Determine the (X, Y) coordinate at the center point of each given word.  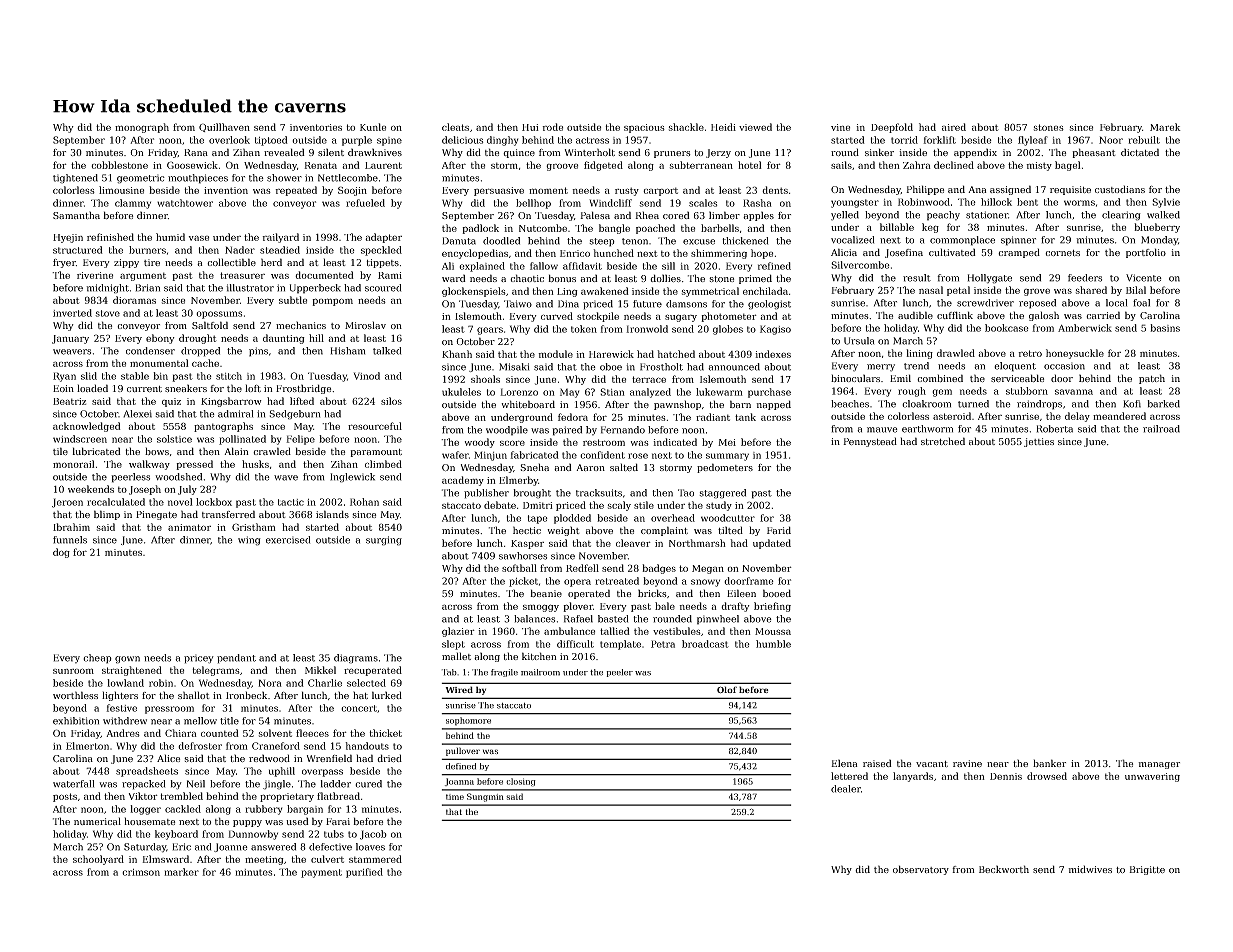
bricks (652, 593)
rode (552, 127)
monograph (142, 128)
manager (1159, 765)
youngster (855, 203)
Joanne (231, 847)
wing (249, 541)
